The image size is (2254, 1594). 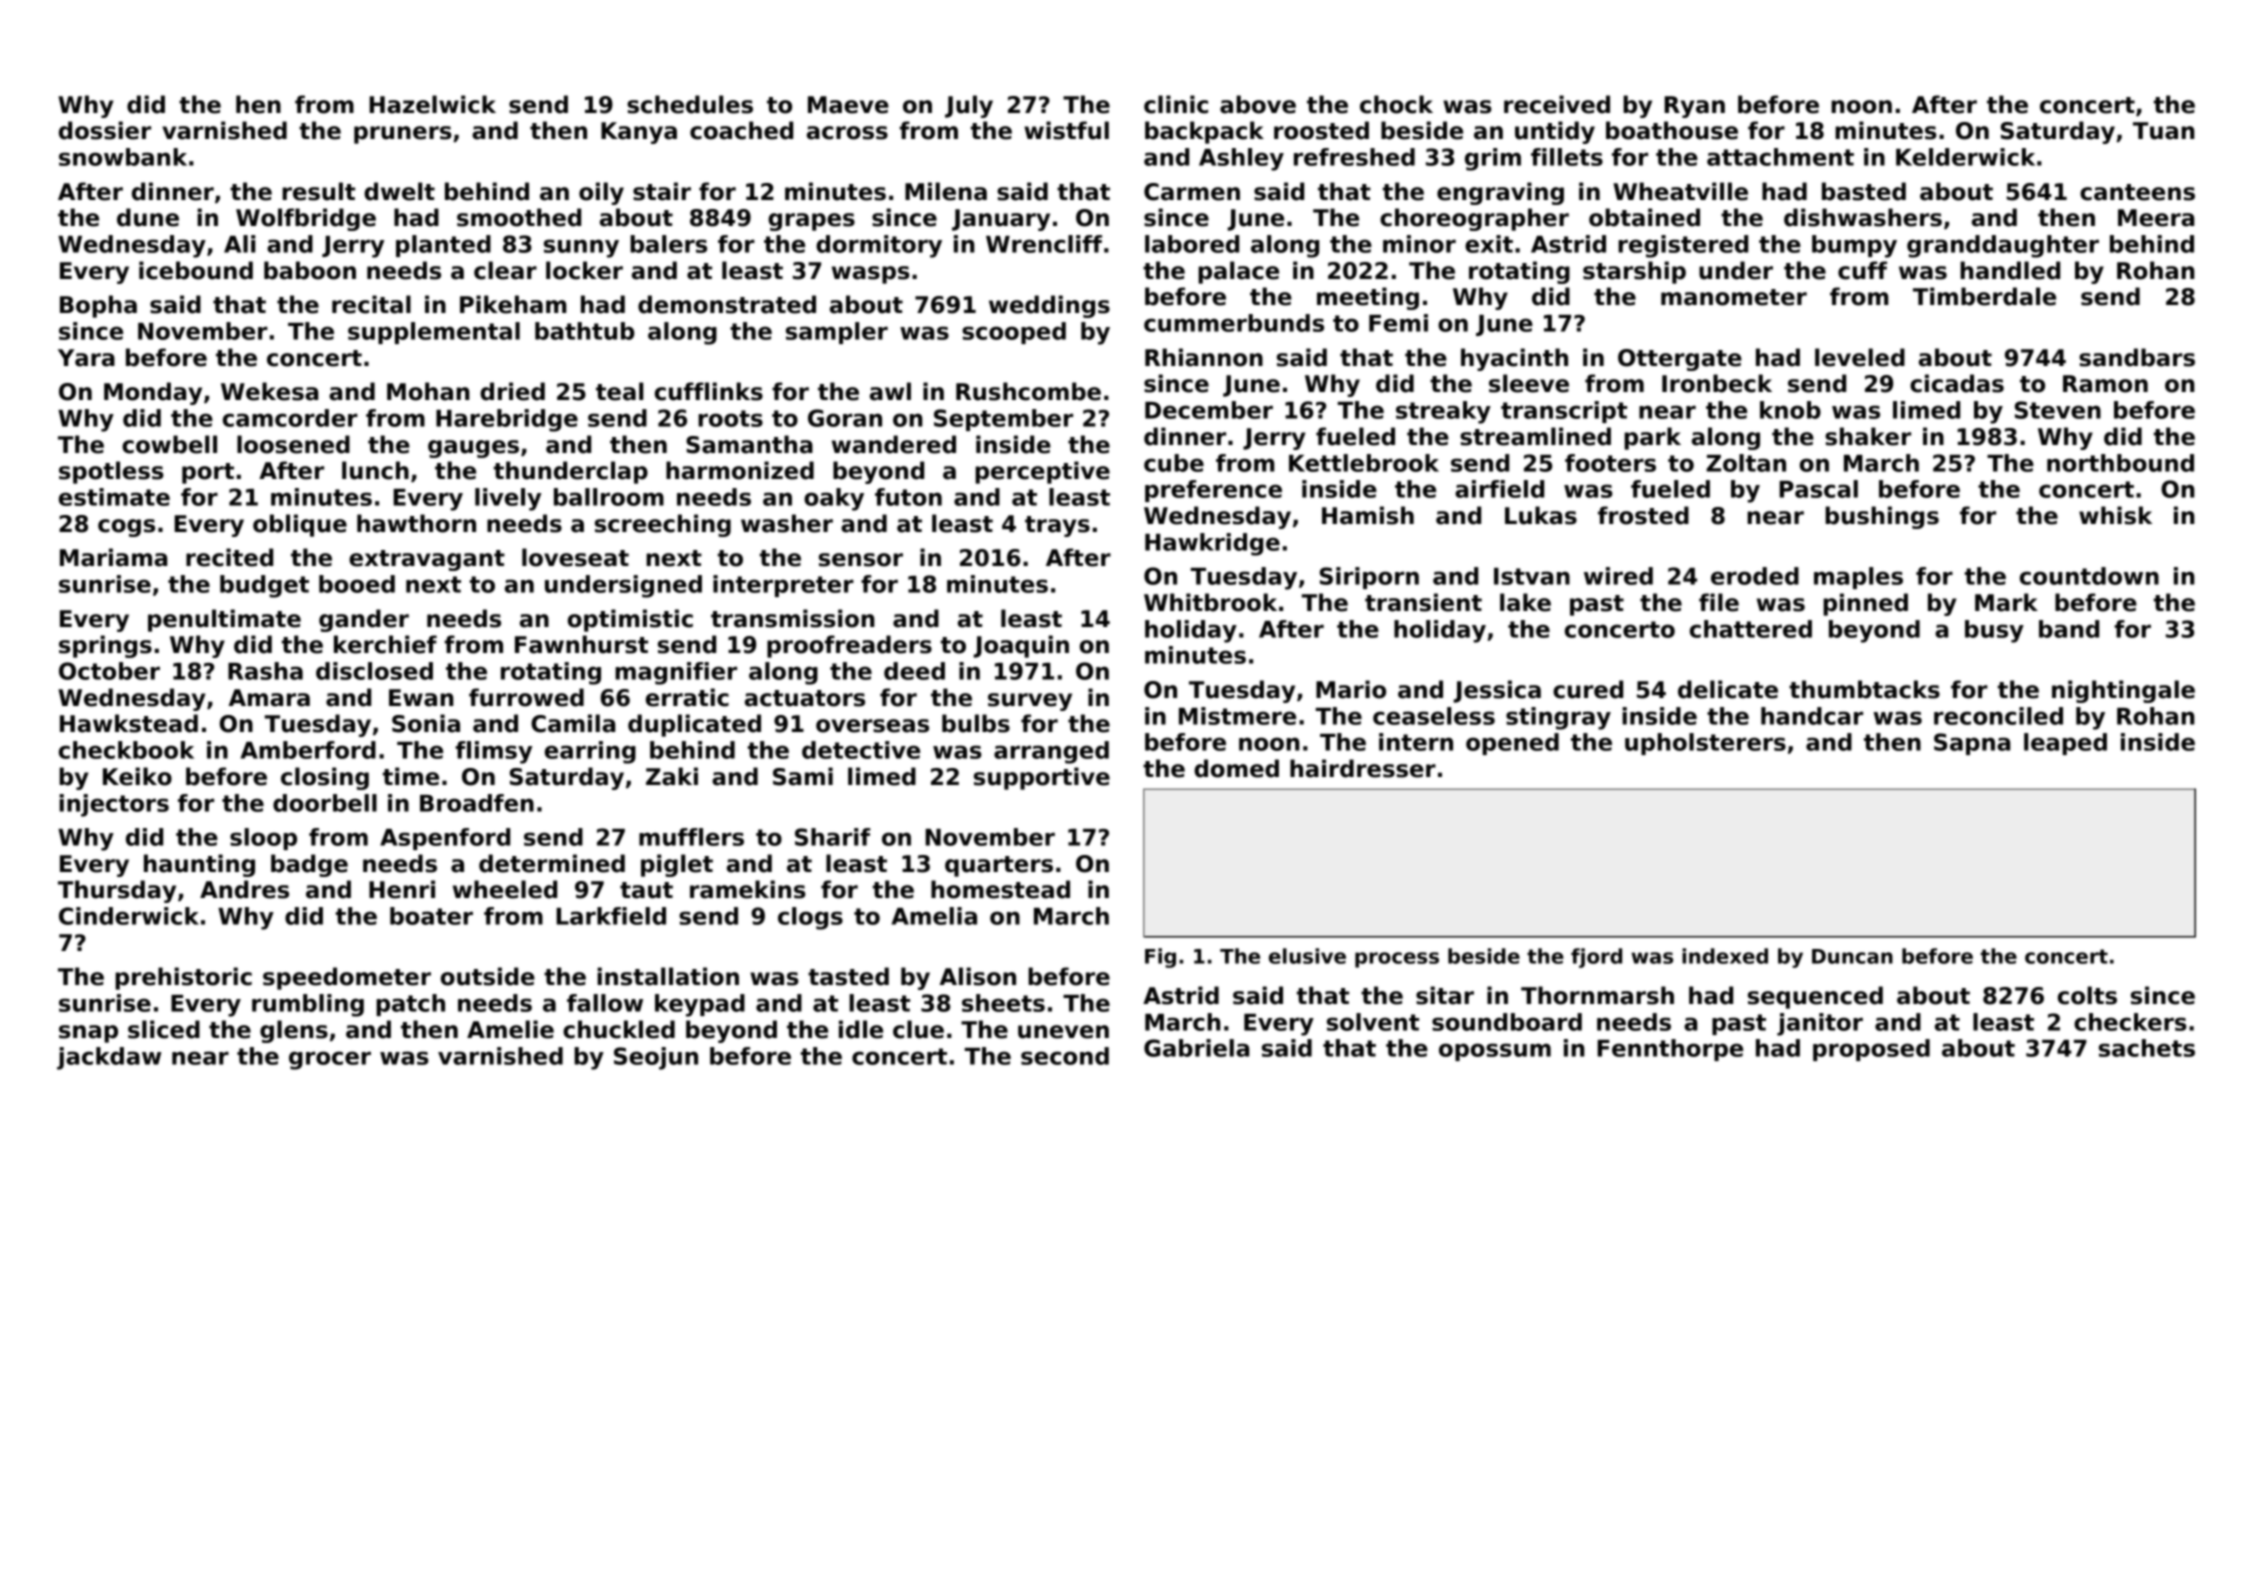 I want to click on scooped, so click(x=1014, y=333).
